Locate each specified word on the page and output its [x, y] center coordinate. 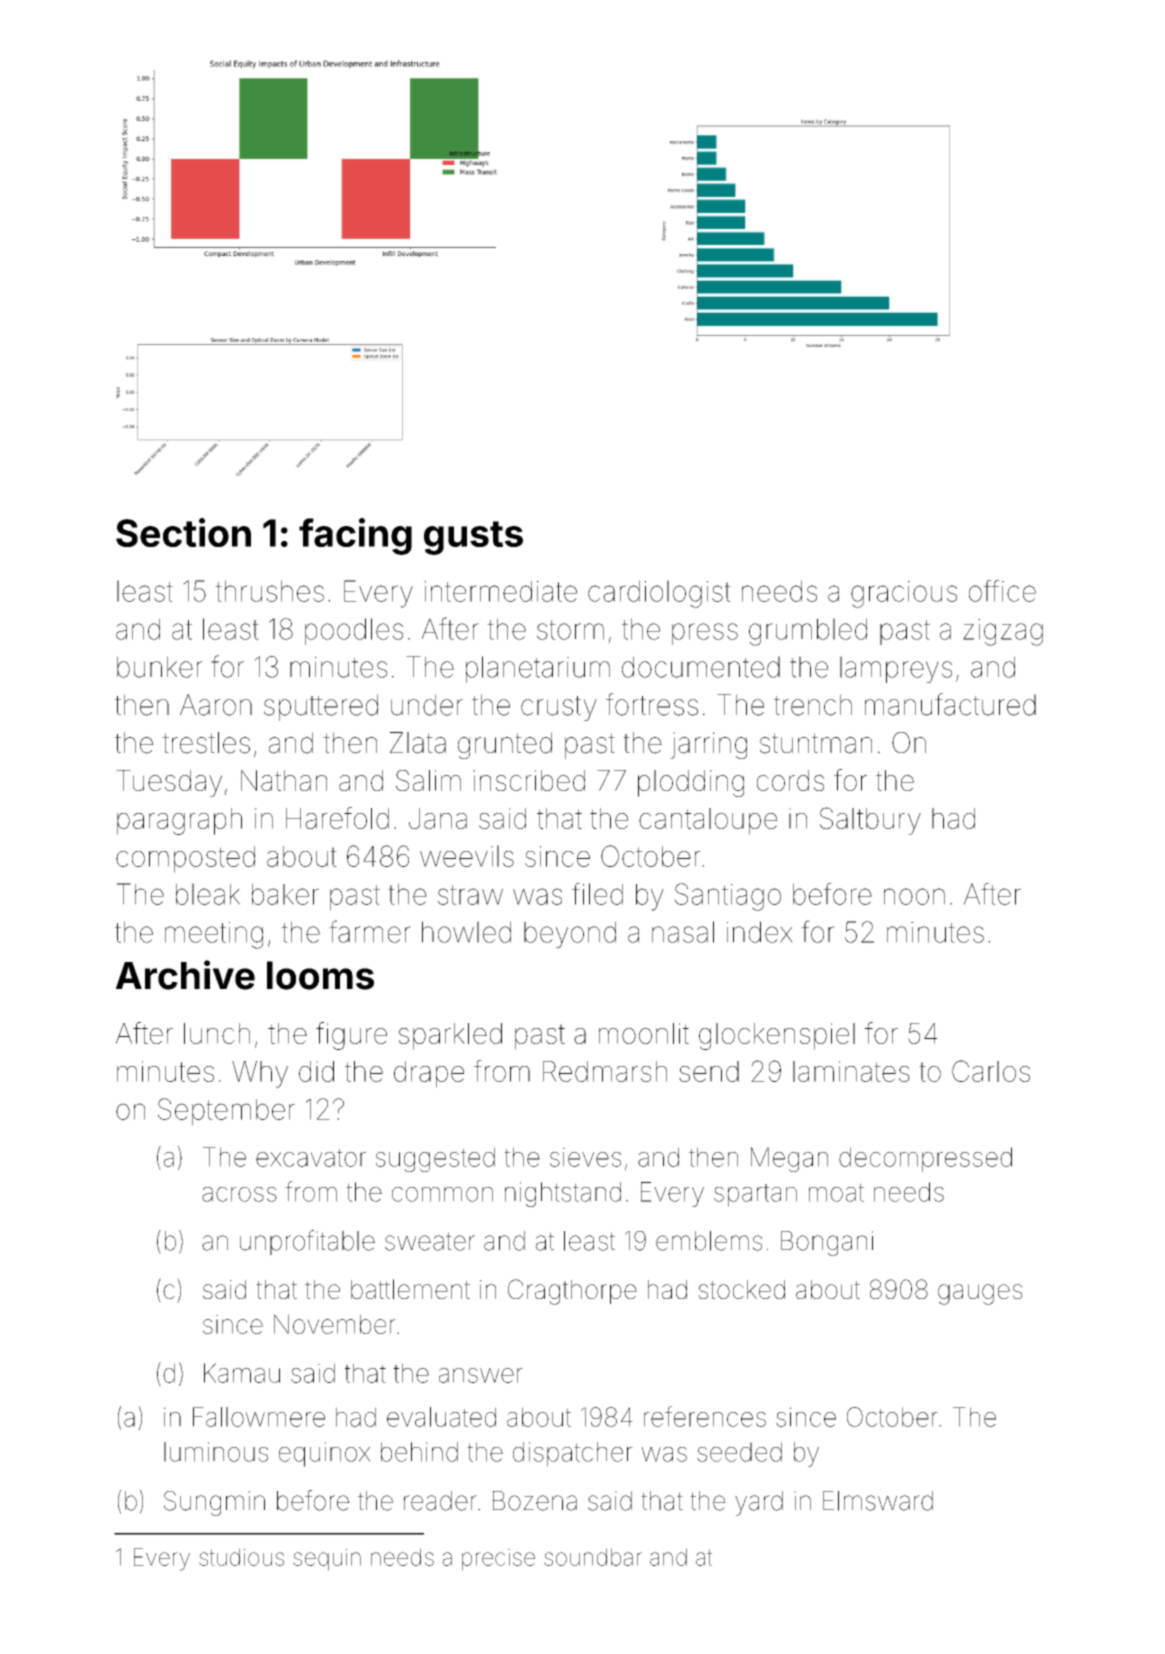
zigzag [1003, 632]
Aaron [216, 705]
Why [260, 1074]
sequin [327, 1560]
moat [836, 1192]
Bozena [535, 1501]
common [442, 1194]
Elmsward [878, 1501]
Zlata [418, 743]
